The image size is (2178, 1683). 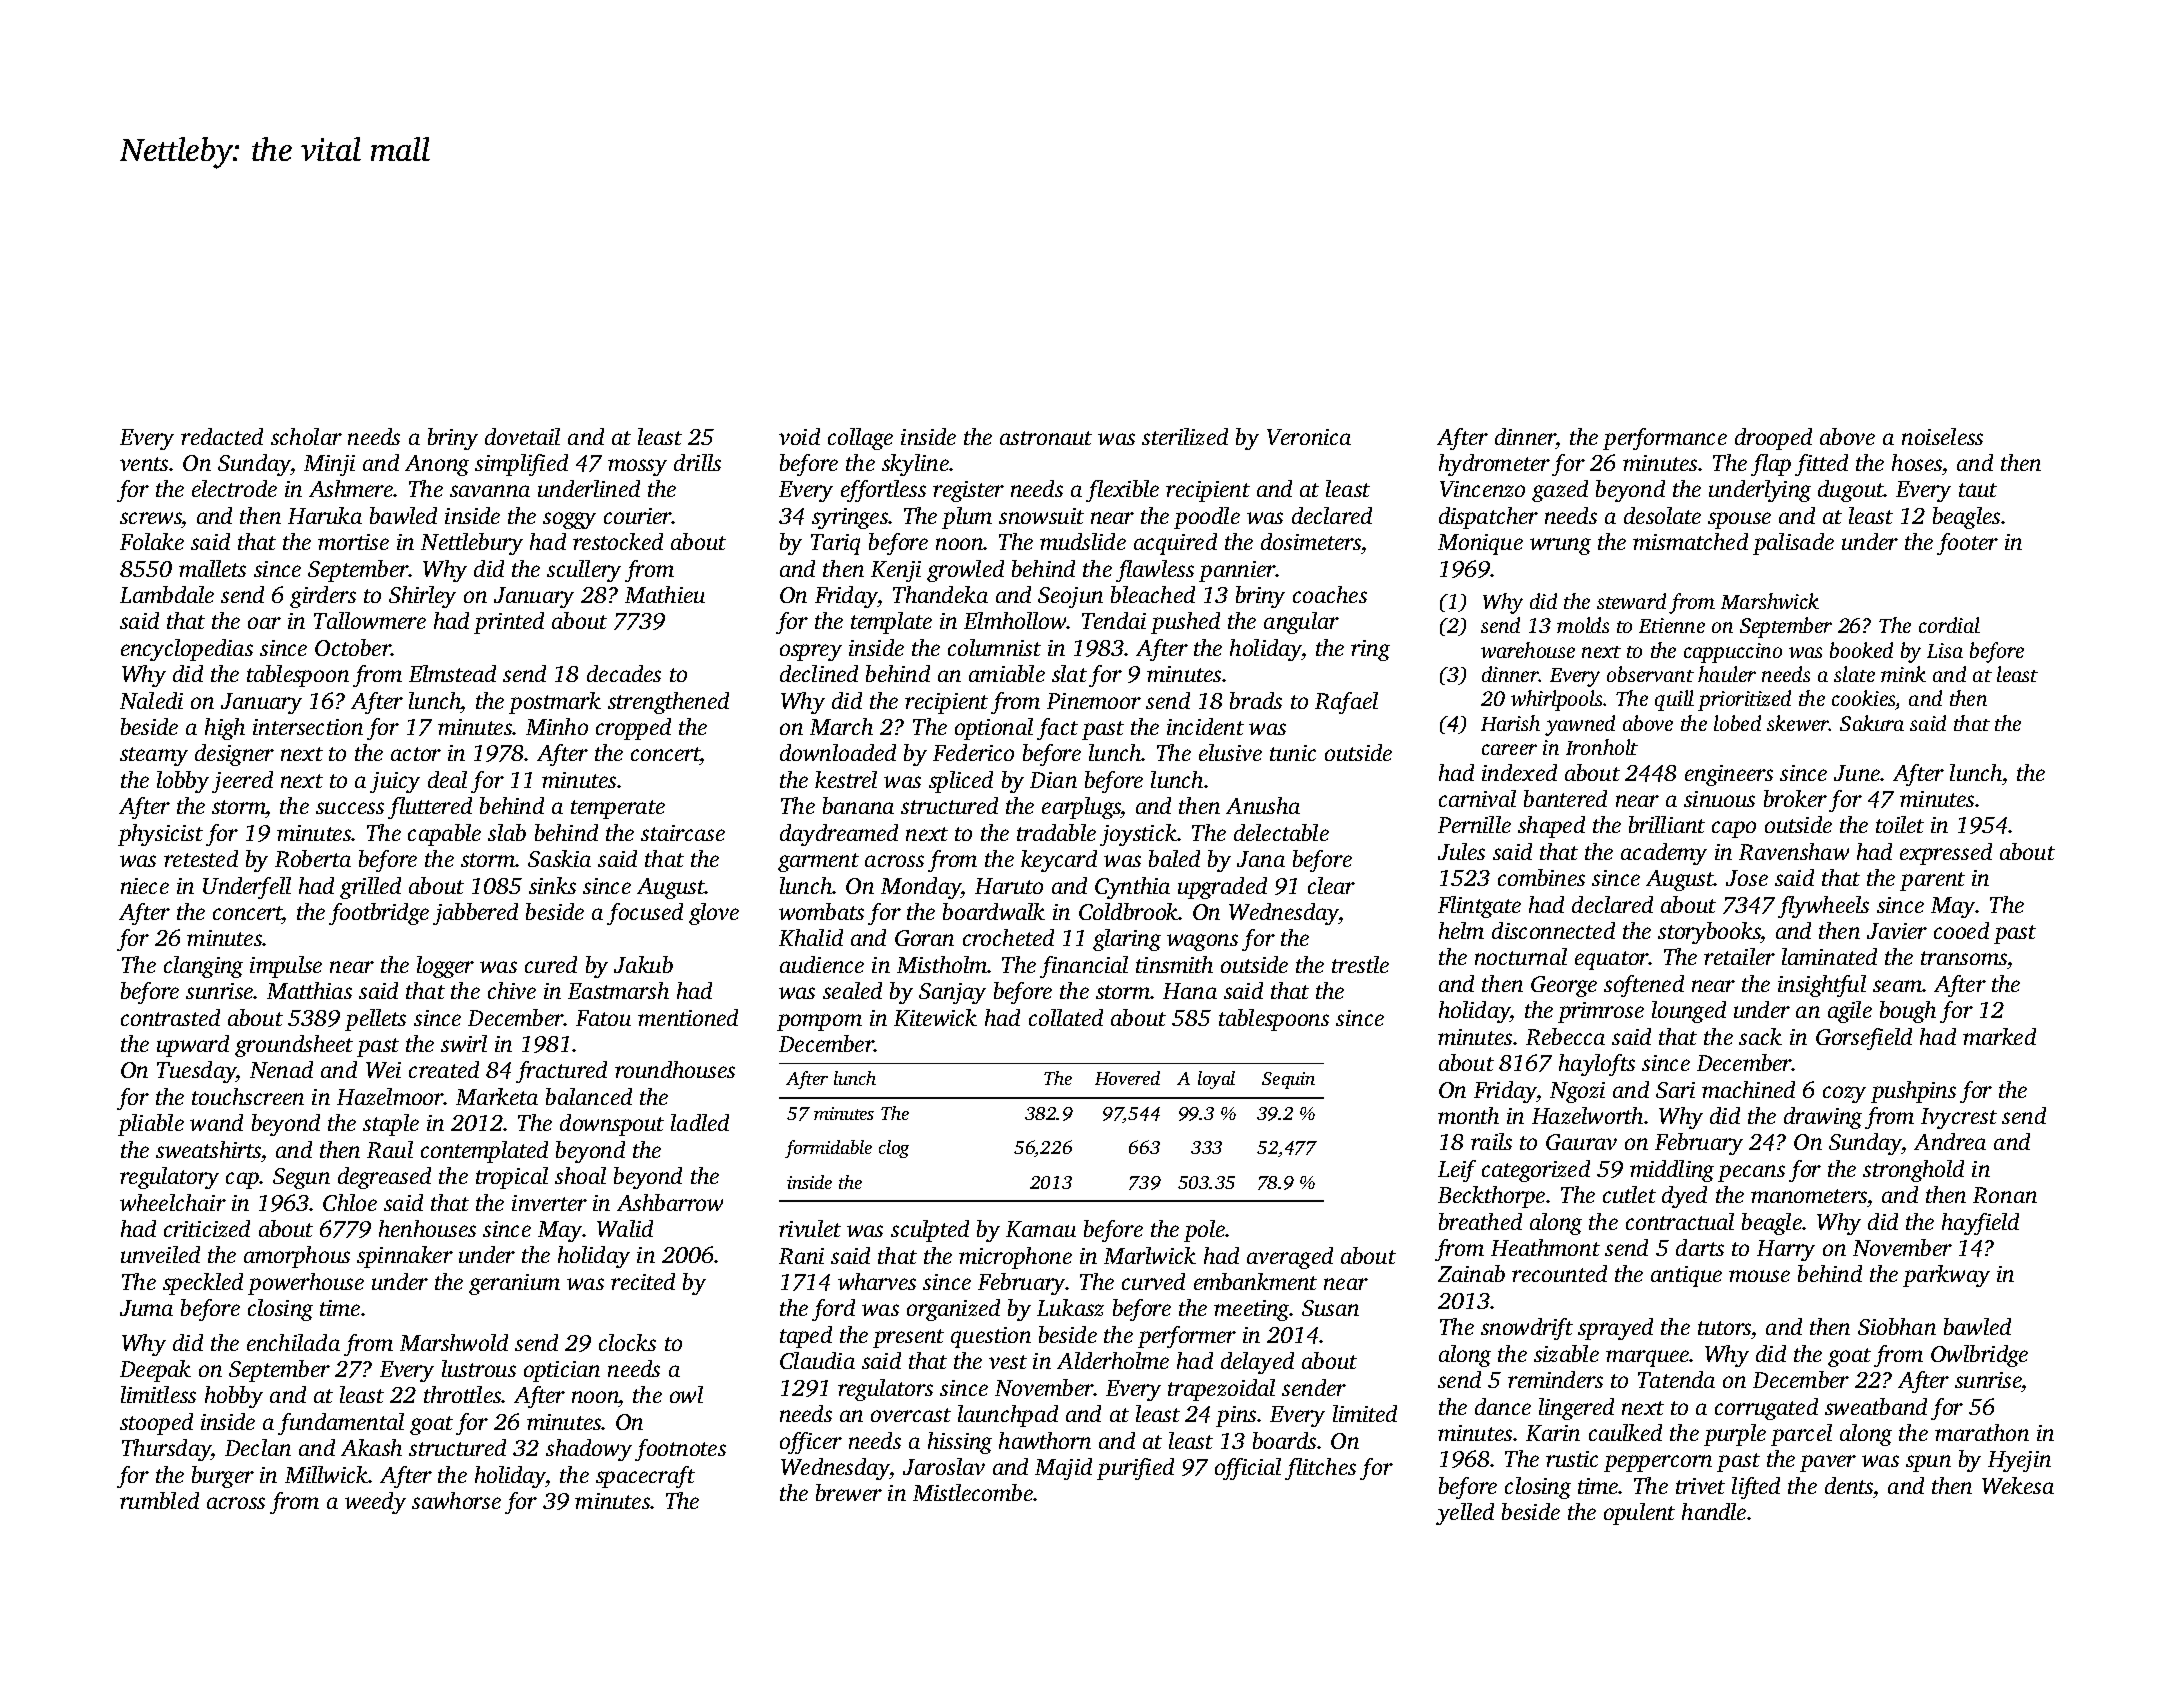 What do you see at coordinates (841, 726) in the page?
I see `March` at bounding box center [841, 726].
